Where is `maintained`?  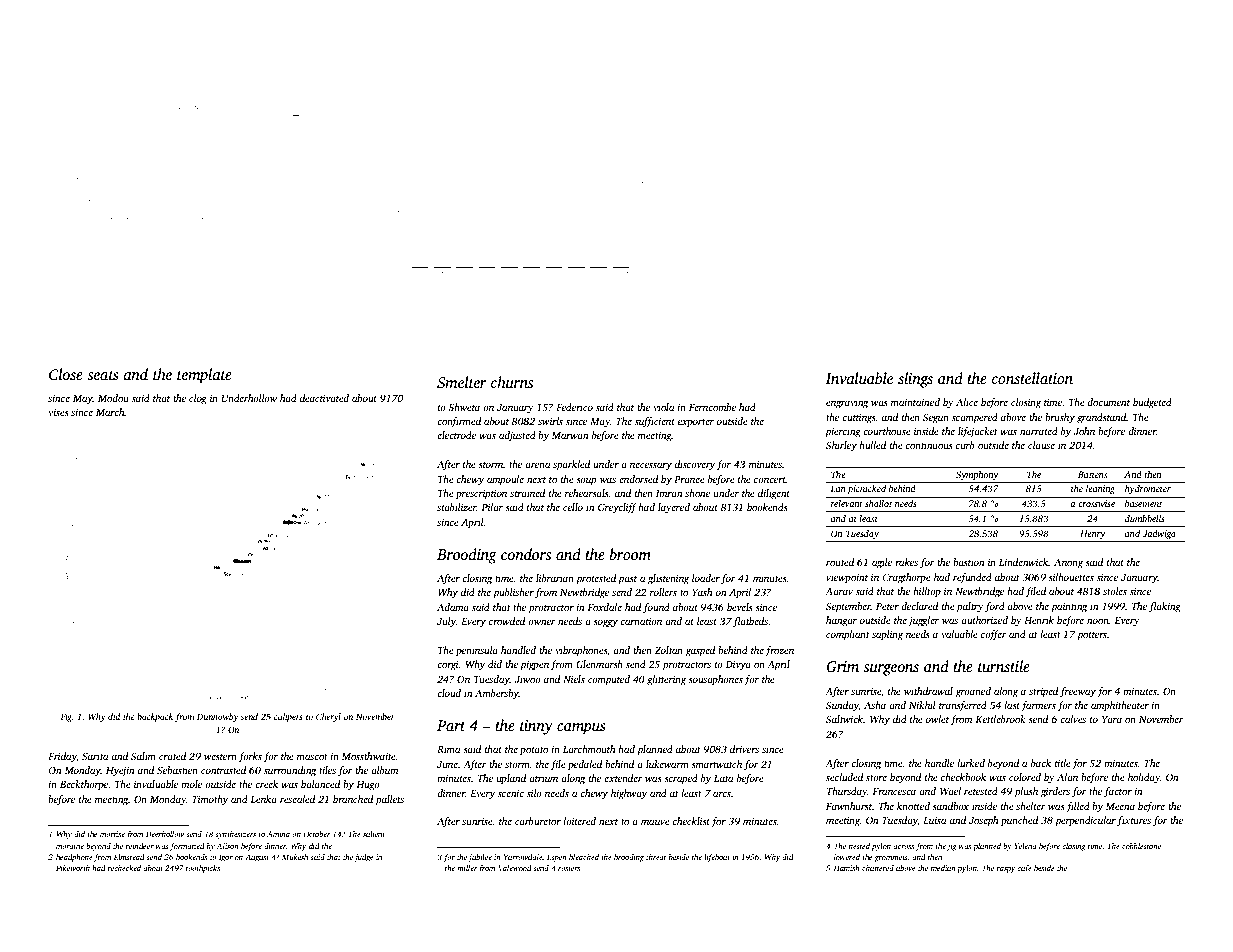
maintained is located at coordinates (915, 402).
